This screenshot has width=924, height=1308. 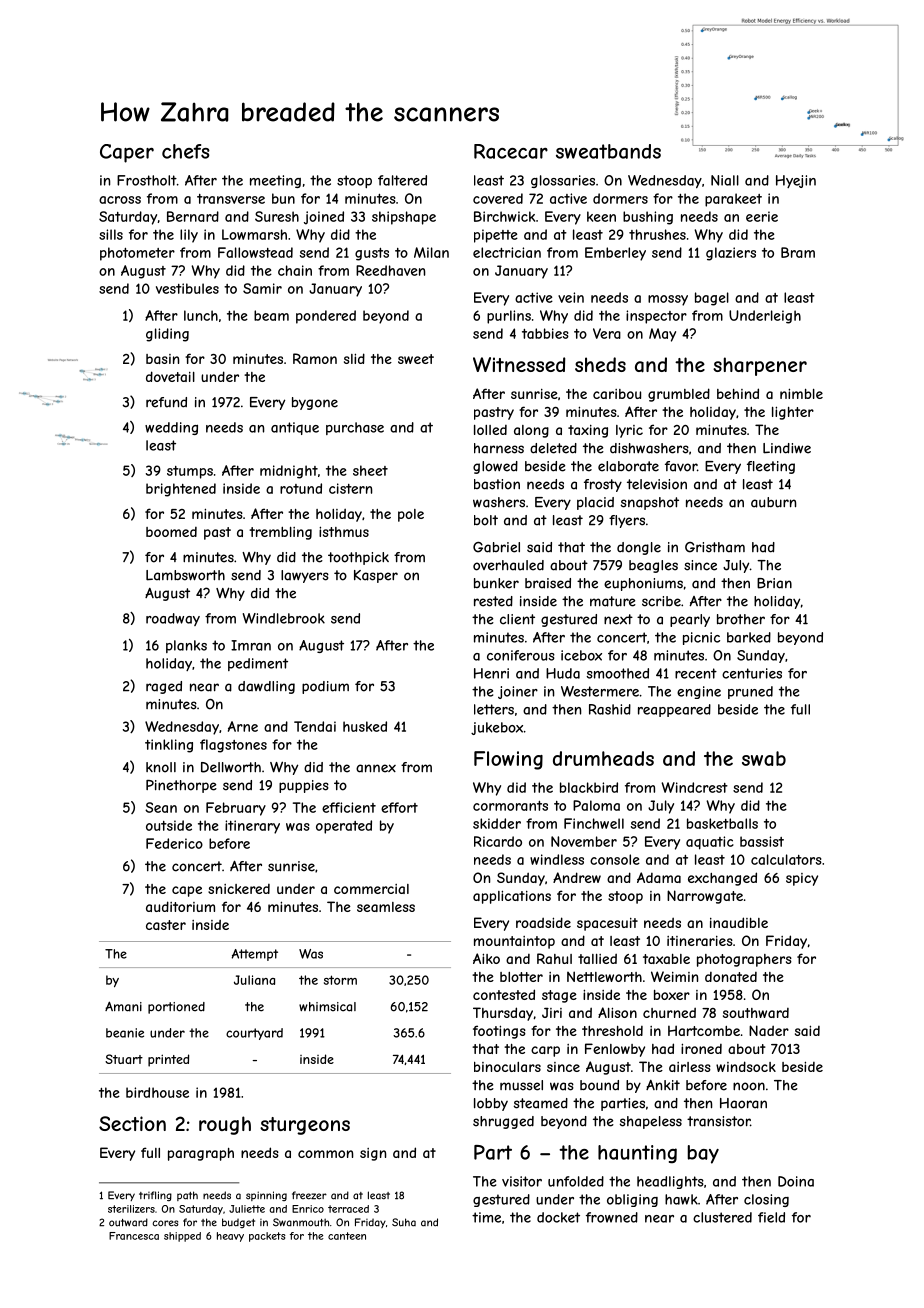 What do you see at coordinates (169, 746) in the screenshot?
I see `tinkling` at bounding box center [169, 746].
